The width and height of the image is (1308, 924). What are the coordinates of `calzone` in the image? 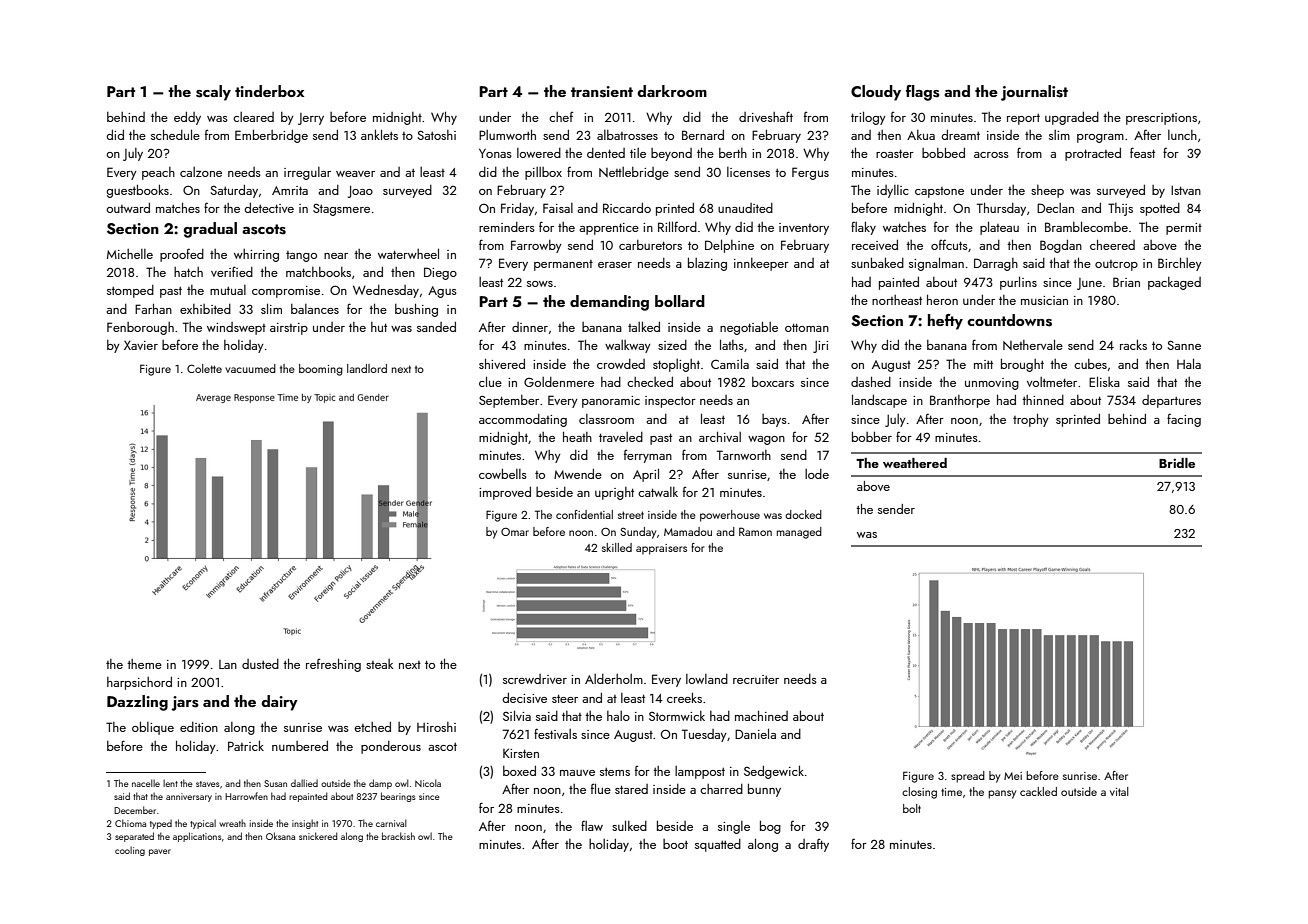 It's located at (201, 172).
